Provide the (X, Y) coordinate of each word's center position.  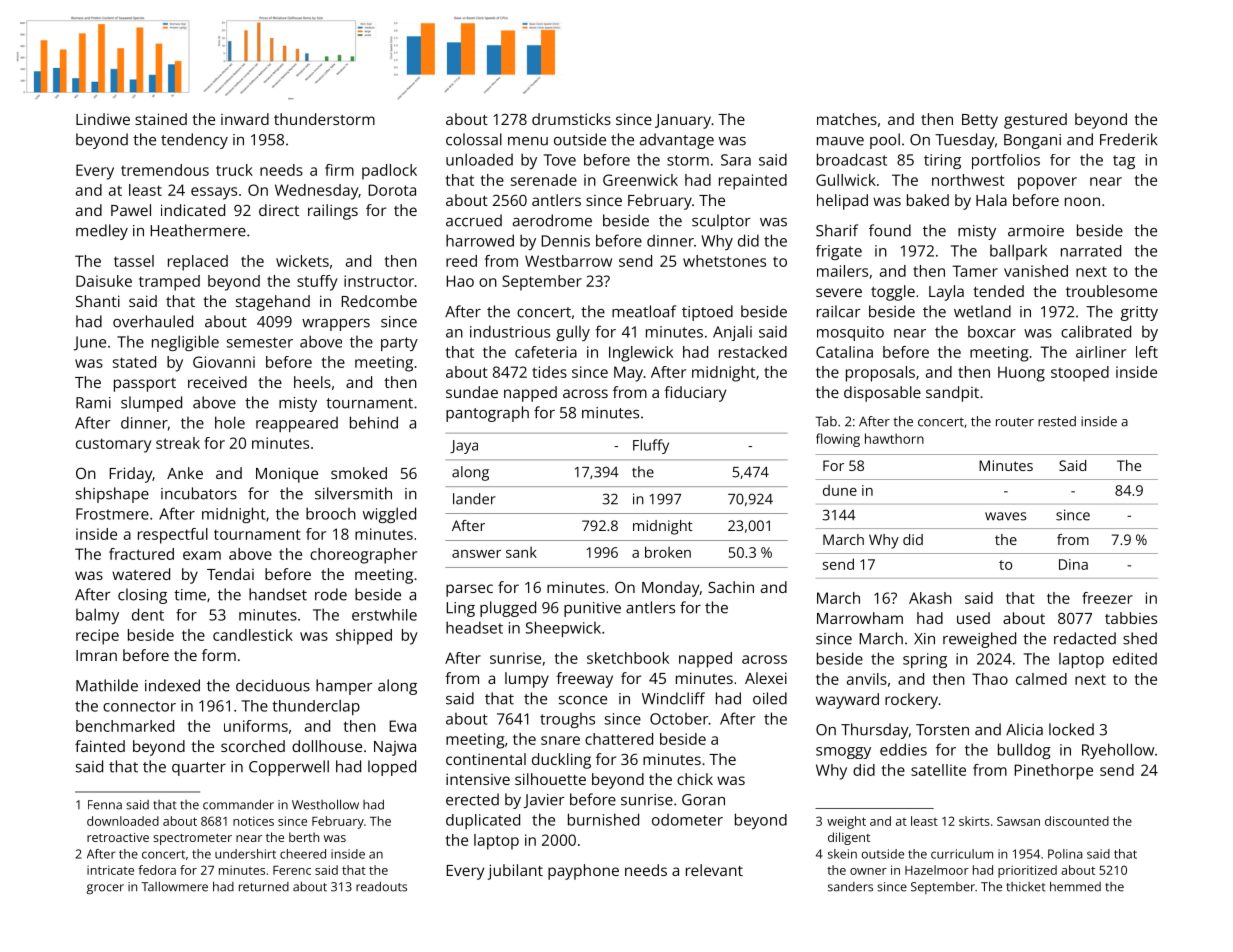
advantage (677, 141)
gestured (1035, 121)
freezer (1107, 598)
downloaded (123, 821)
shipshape (112, 495)
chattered (619, 739)
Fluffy (651, 446)
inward (245, 119)
